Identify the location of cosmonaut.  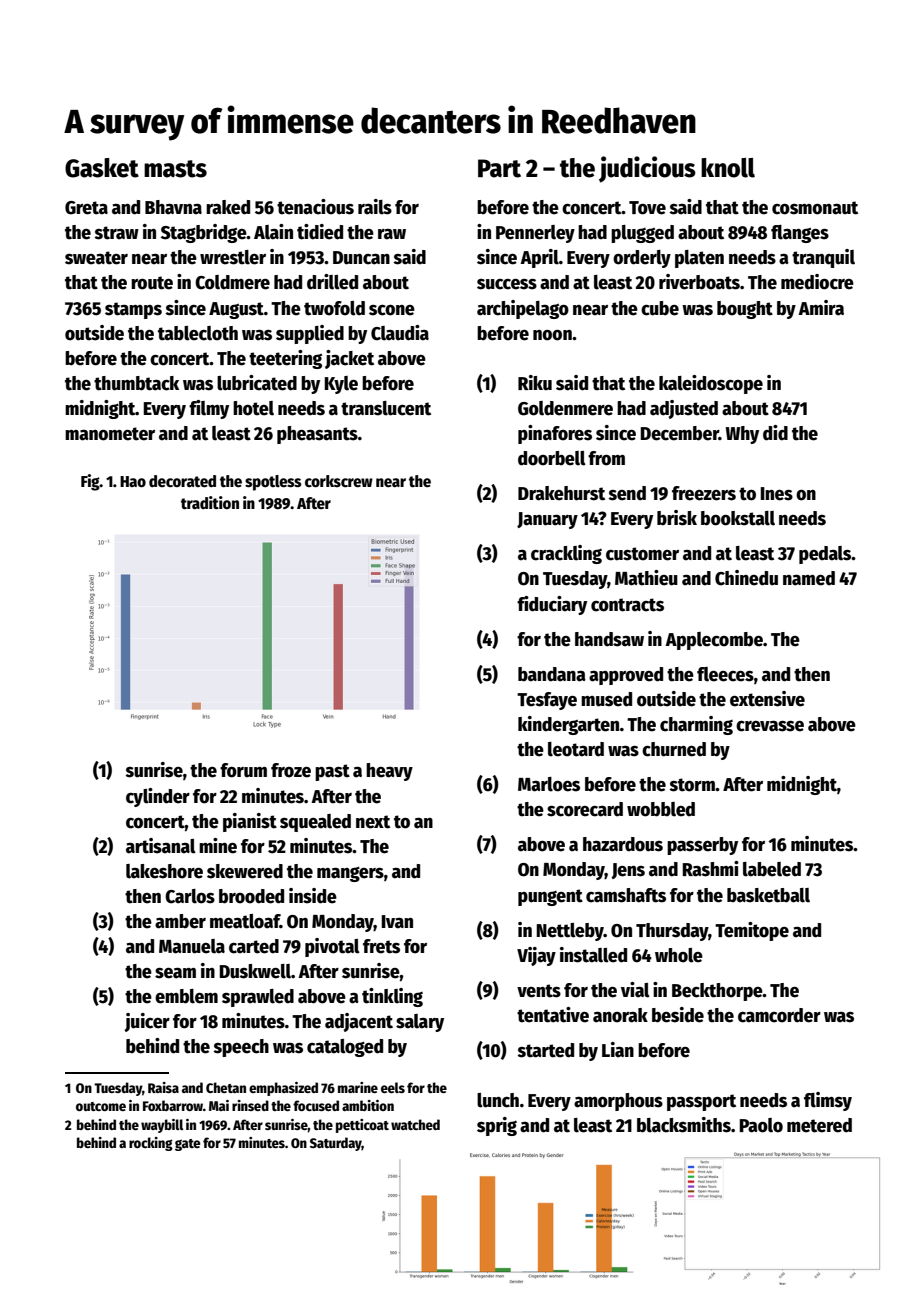
(815, 208).
